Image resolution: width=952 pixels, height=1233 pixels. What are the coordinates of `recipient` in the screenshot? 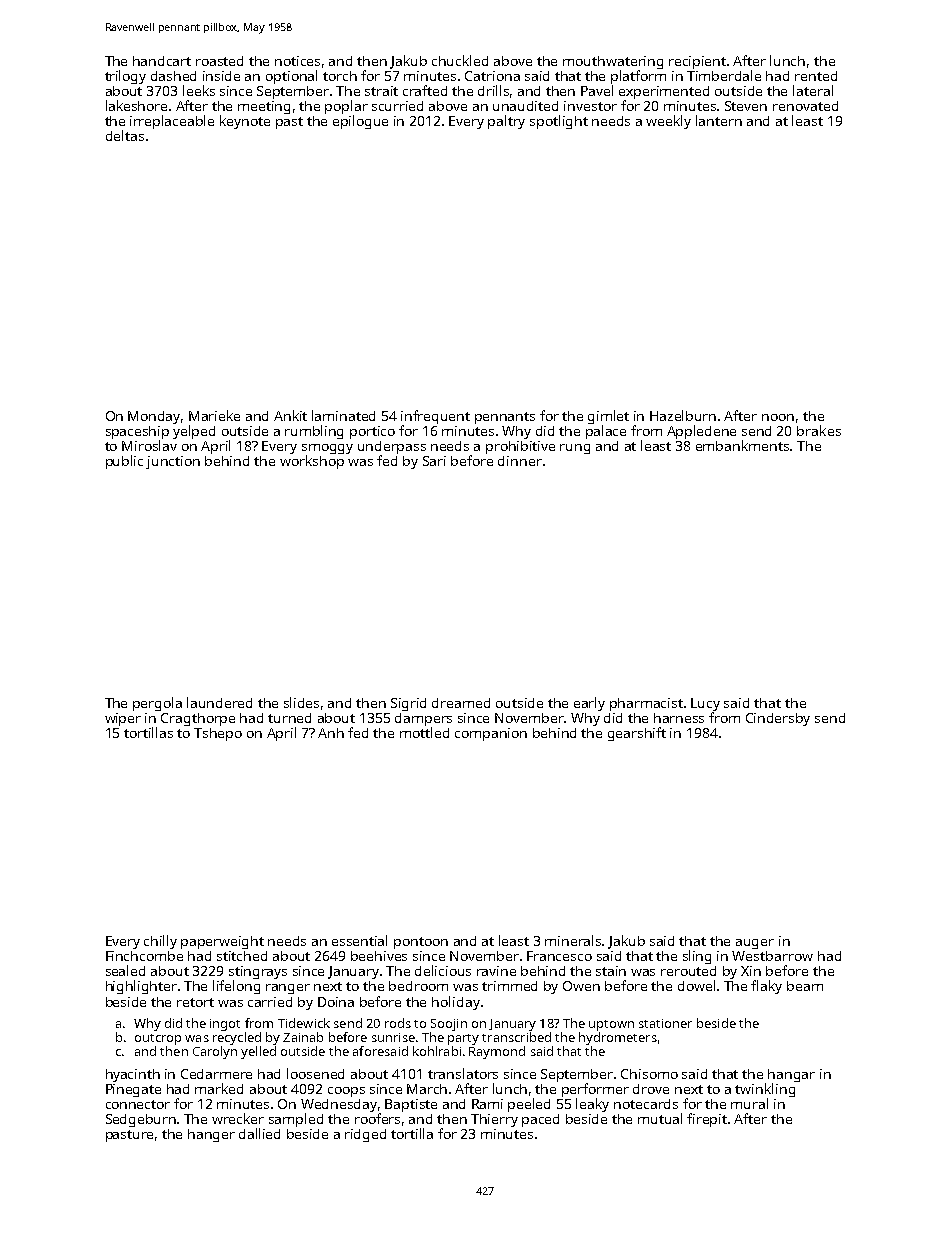 It's located at (697, 62).
